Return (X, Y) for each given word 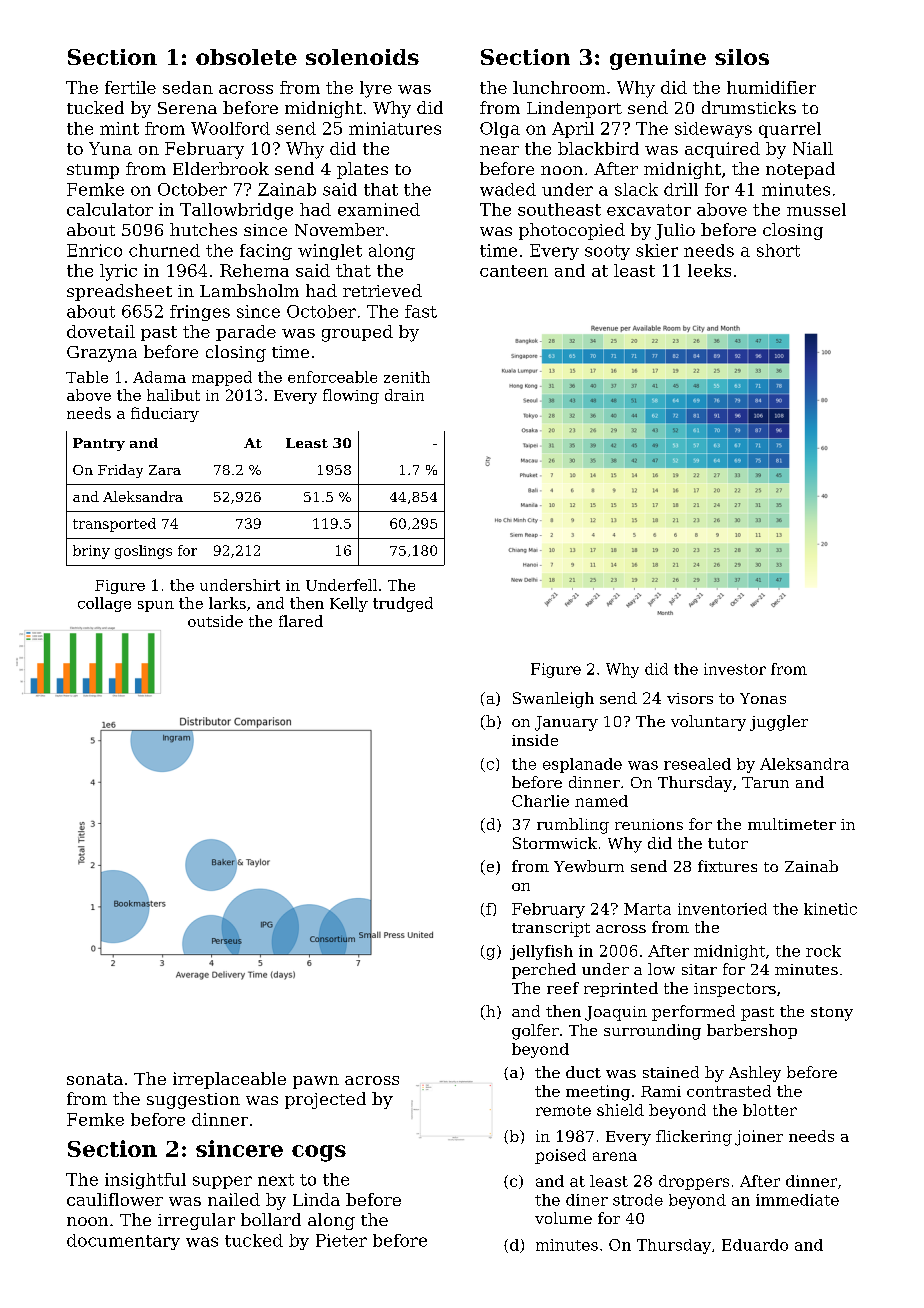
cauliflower (115, 1199)
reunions (649, 824)
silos (742, 57)
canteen (514, 271)
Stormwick (555, 843)
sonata (95, 1079)
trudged (403, 604)
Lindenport (574, 109)
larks (227, 603)
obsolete (246, 57)
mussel (816, 209)
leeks (709, 270)
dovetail (101, 331)
